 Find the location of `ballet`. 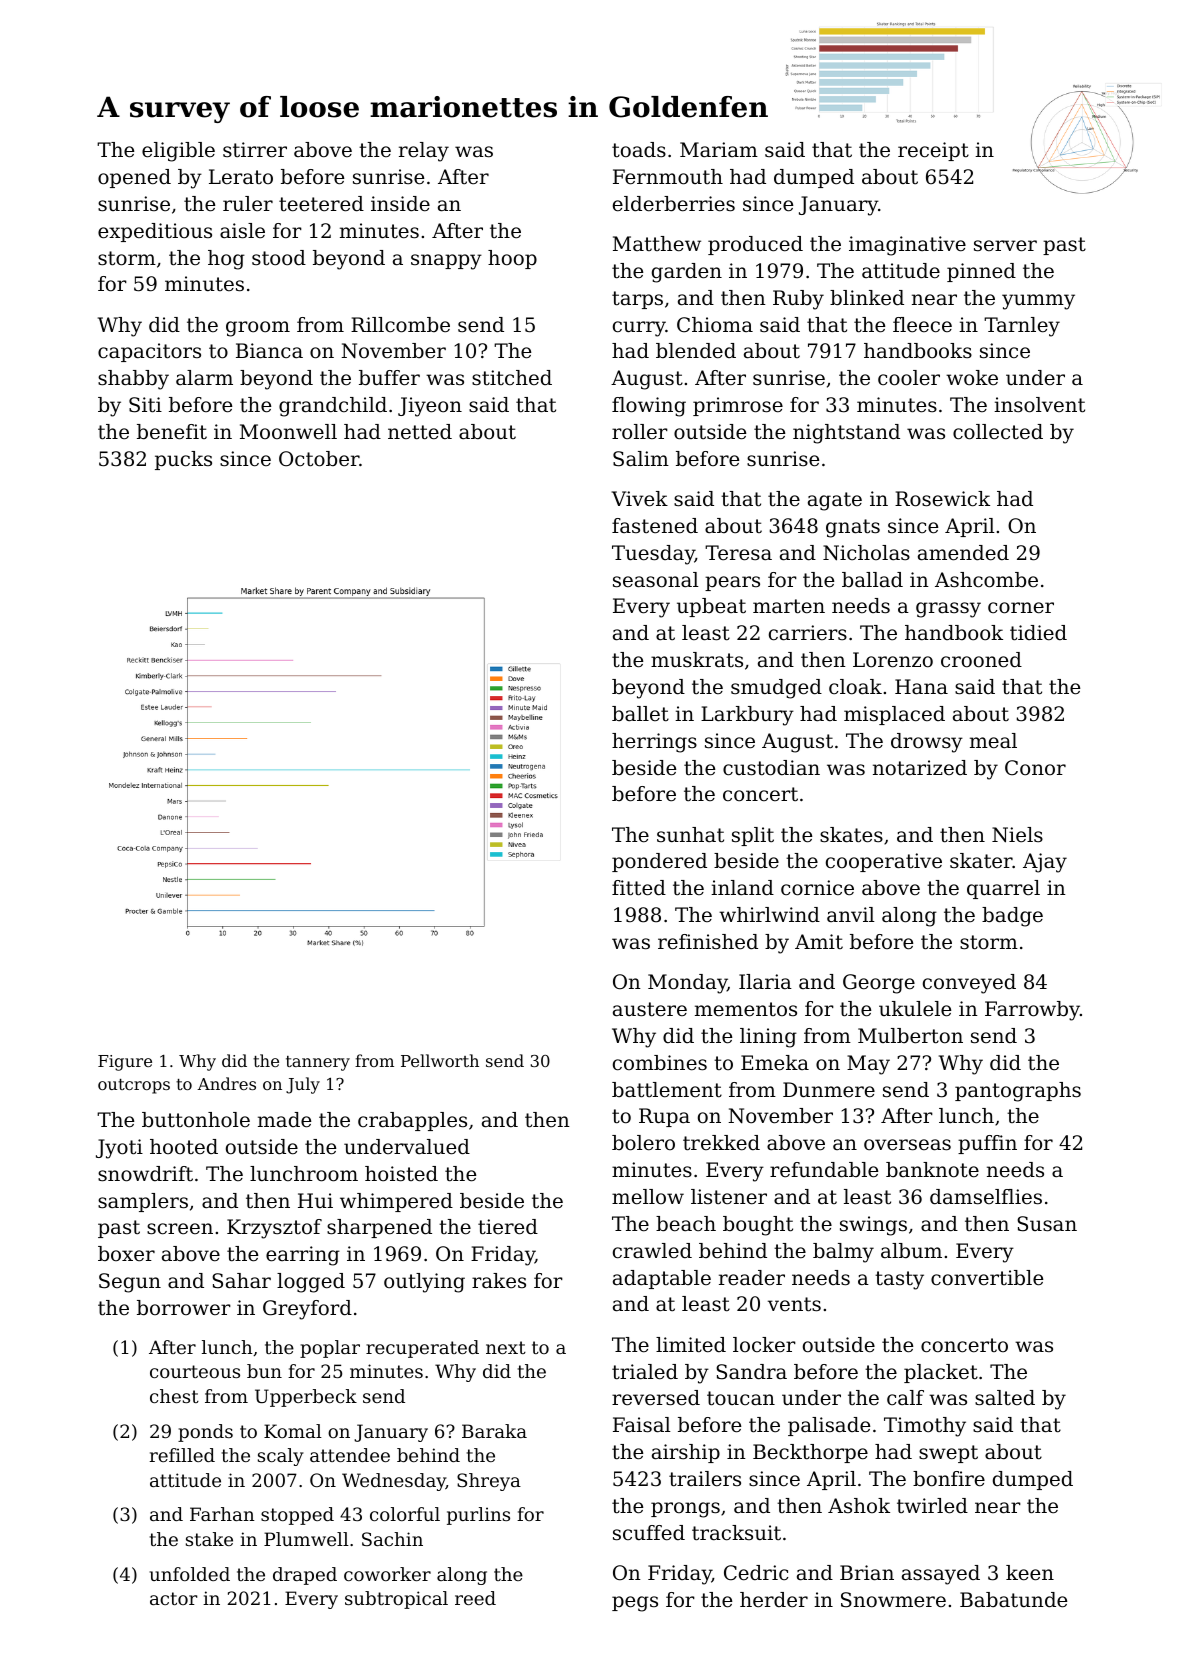

ballet is located at coordinates (640, 714).
